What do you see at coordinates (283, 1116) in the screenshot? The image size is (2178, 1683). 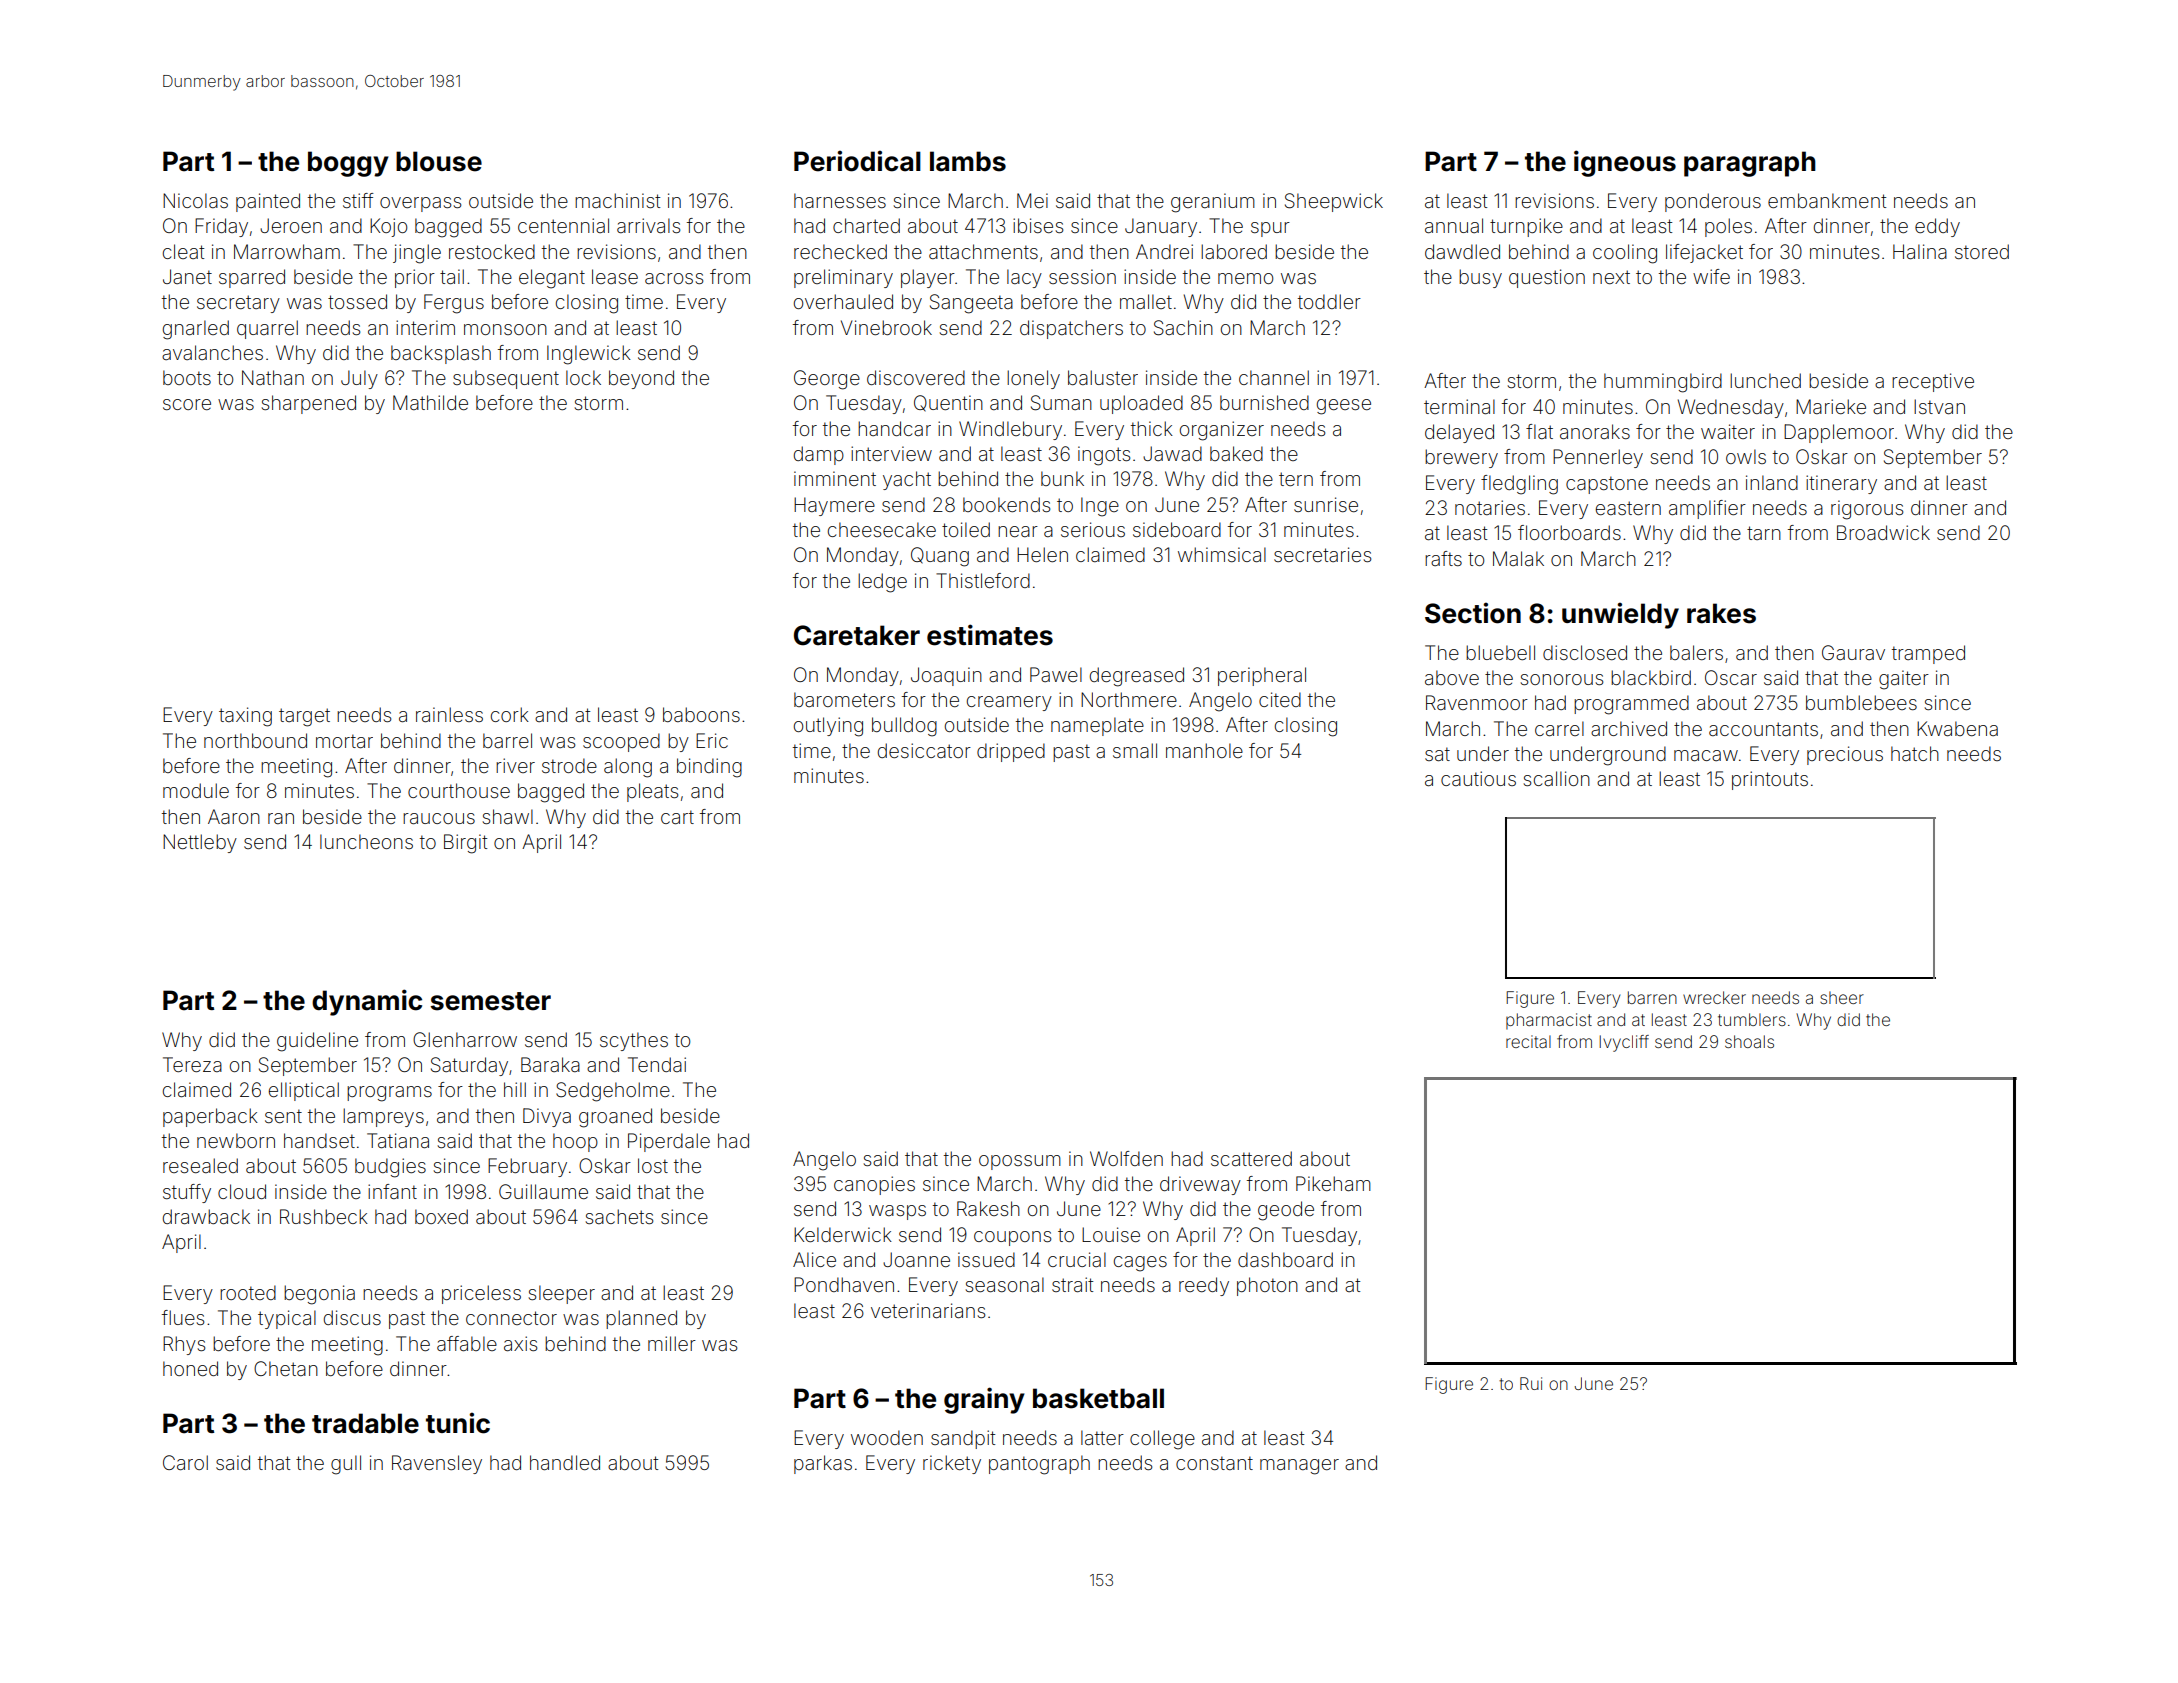 I see `sent` at bounding box center [283, 1116].
